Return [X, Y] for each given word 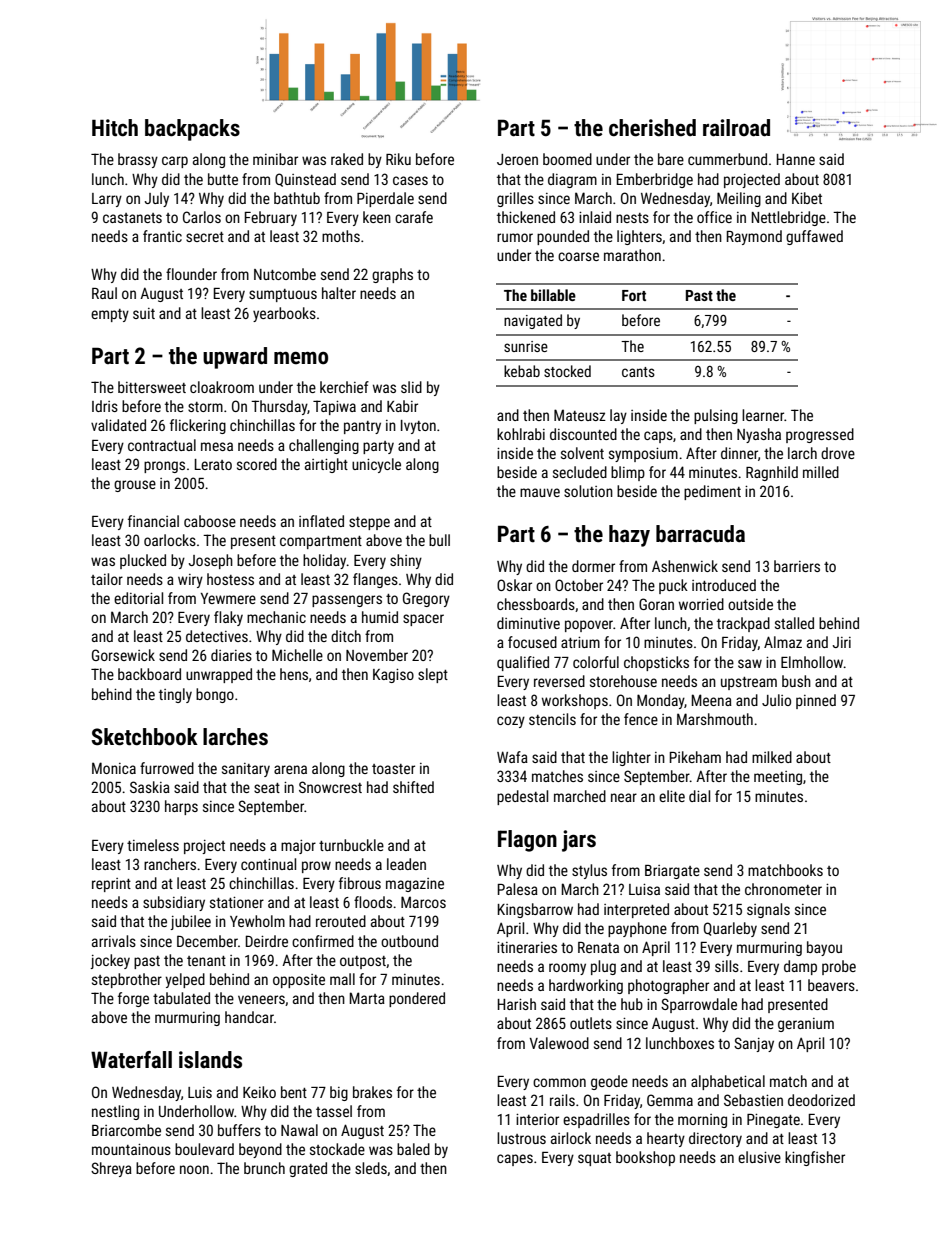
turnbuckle [351, 845]
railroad [736, 128]
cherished [652, 128]
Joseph [210, 561]
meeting [778, 778]
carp [175, 162]
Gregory [426, 599]
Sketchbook [145, 737]
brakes [372, 1092]
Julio [776, 700]
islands [210, 1060]
